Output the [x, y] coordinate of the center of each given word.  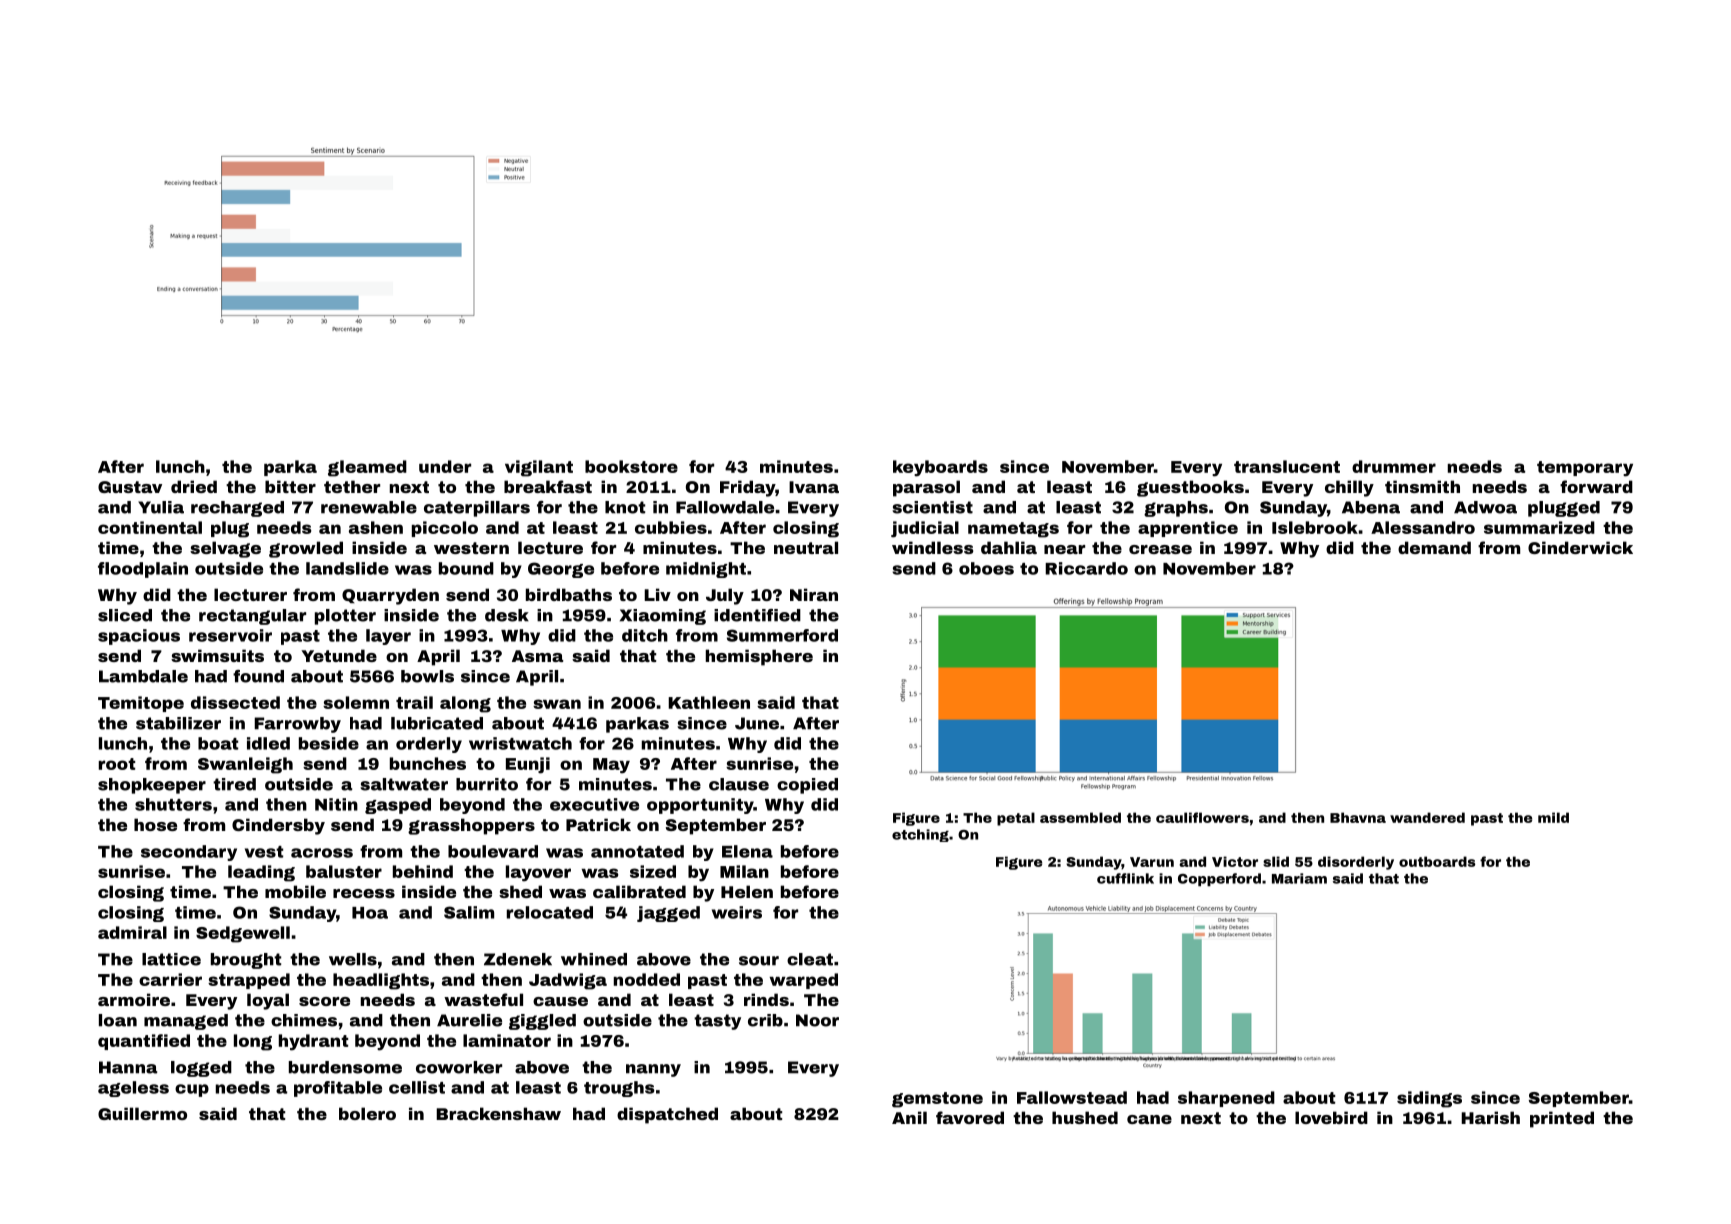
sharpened [1226, 1099]
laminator [507, 1040]
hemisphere [759, 657]
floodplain [143, 570]
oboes [986, 568]
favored [970, 1117]
